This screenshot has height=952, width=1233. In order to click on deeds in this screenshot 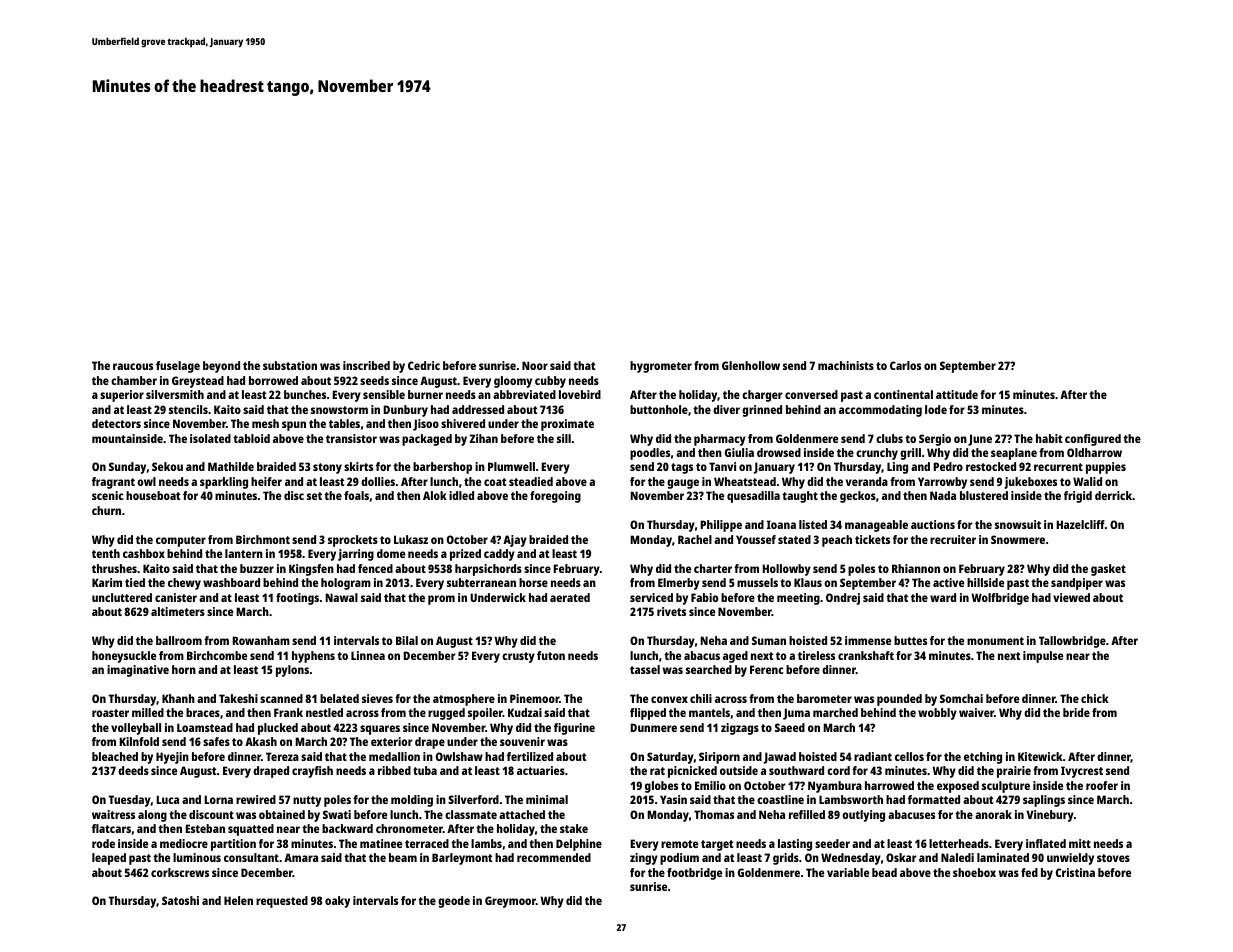, I will do `click(133, 770)`.
